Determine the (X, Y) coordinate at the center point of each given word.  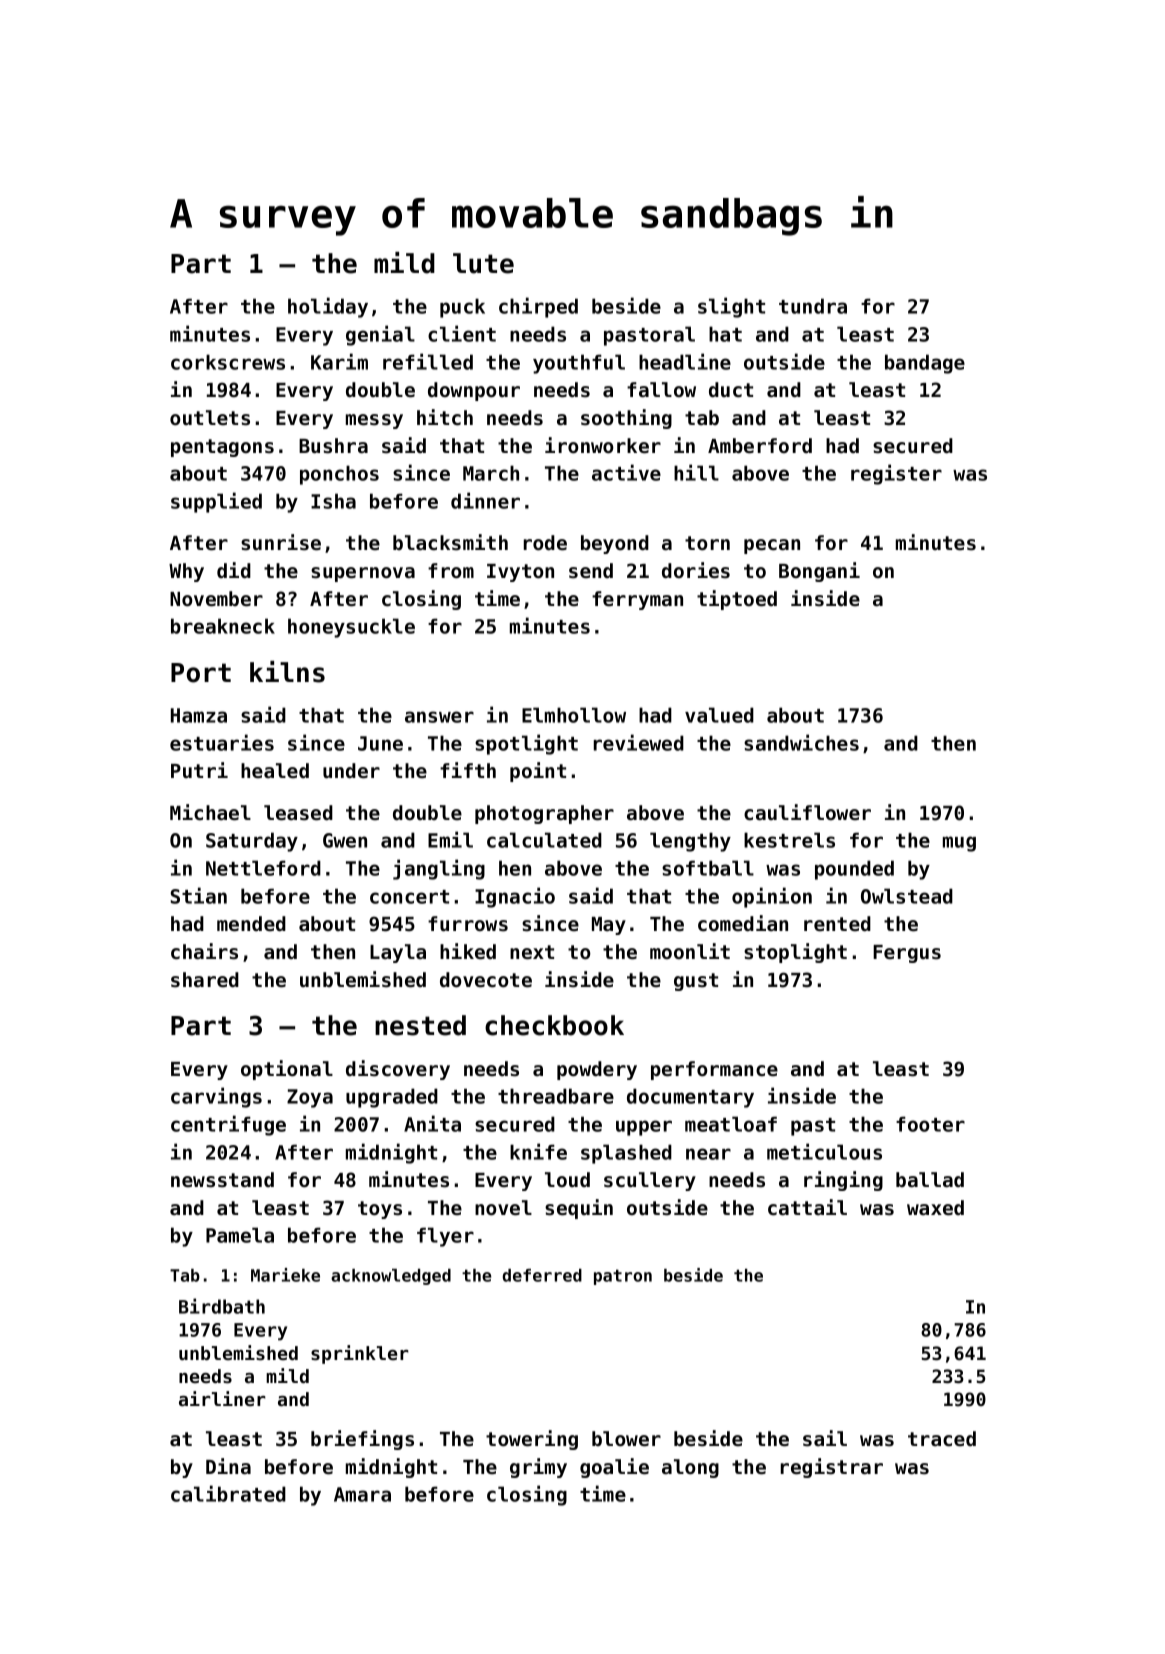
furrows (468, 924)
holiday (328, 307)
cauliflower (807, 812)
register (896, 474)
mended (251, 924)
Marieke (285, 1275)
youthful (579, 364)
